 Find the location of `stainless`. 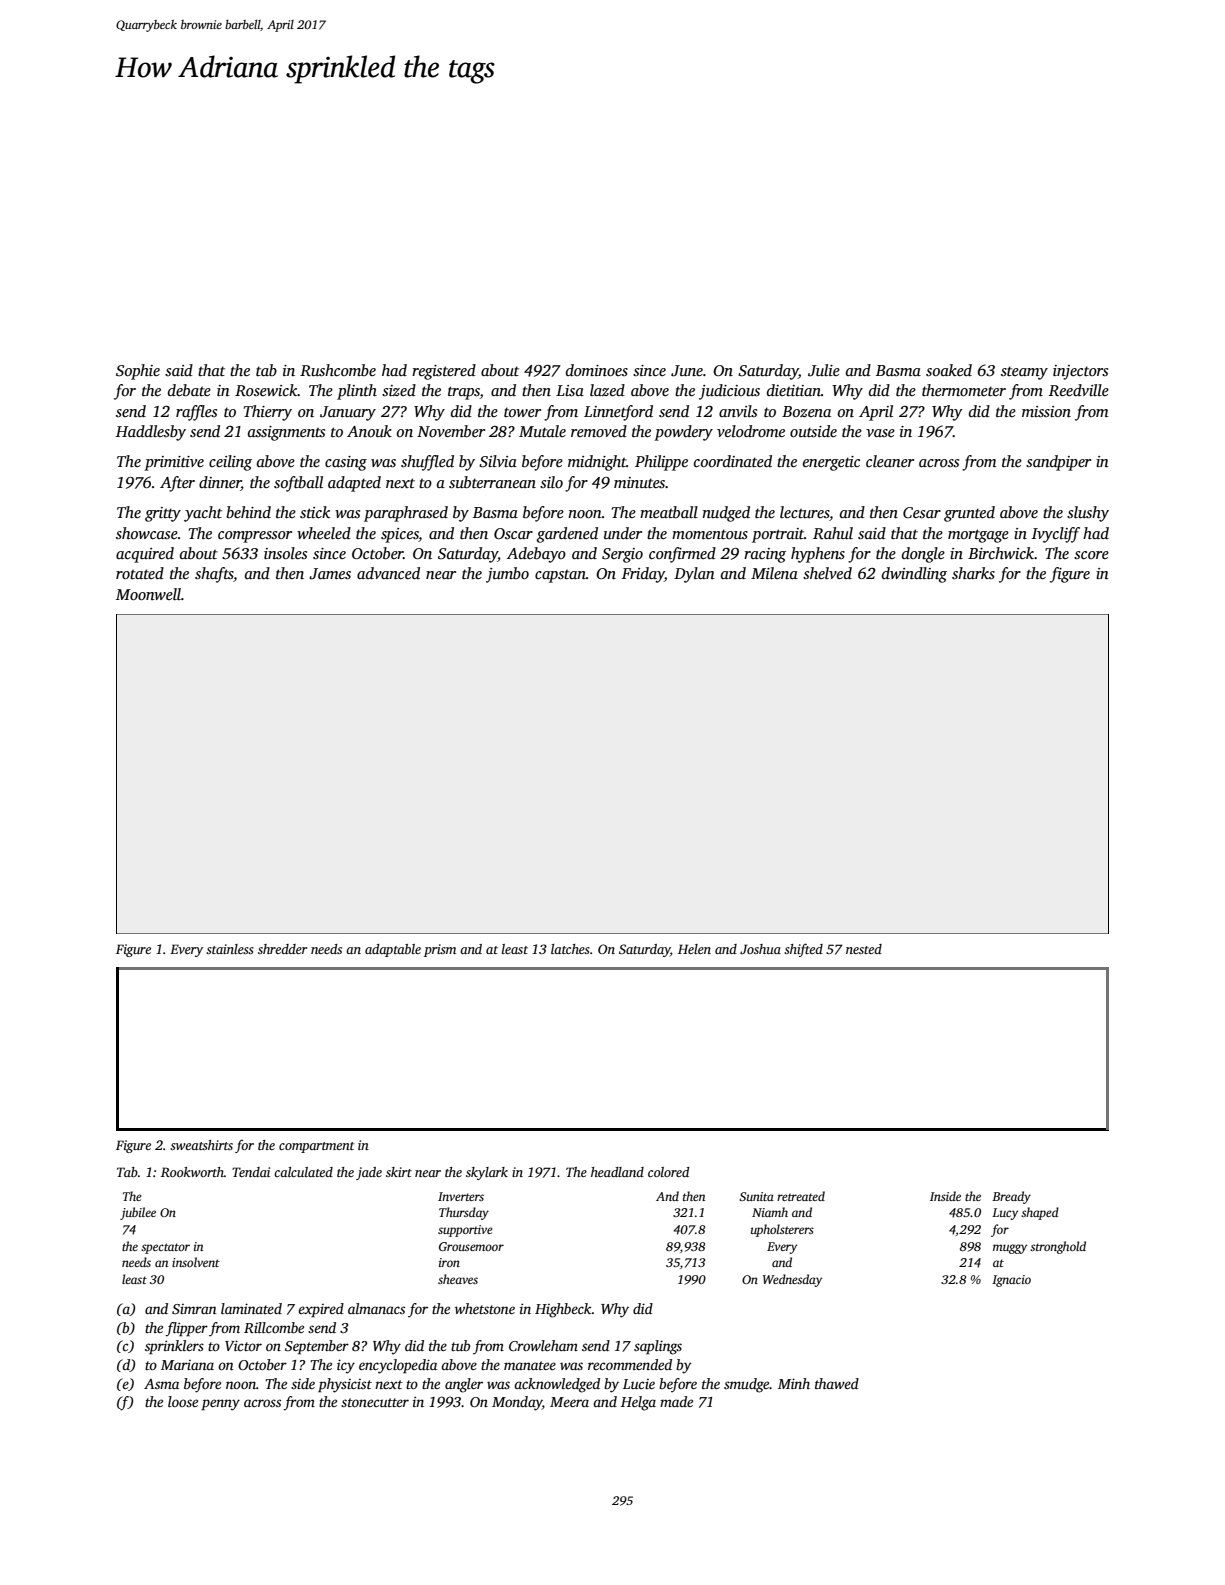

stainless is located at coordinates (230, 949).
